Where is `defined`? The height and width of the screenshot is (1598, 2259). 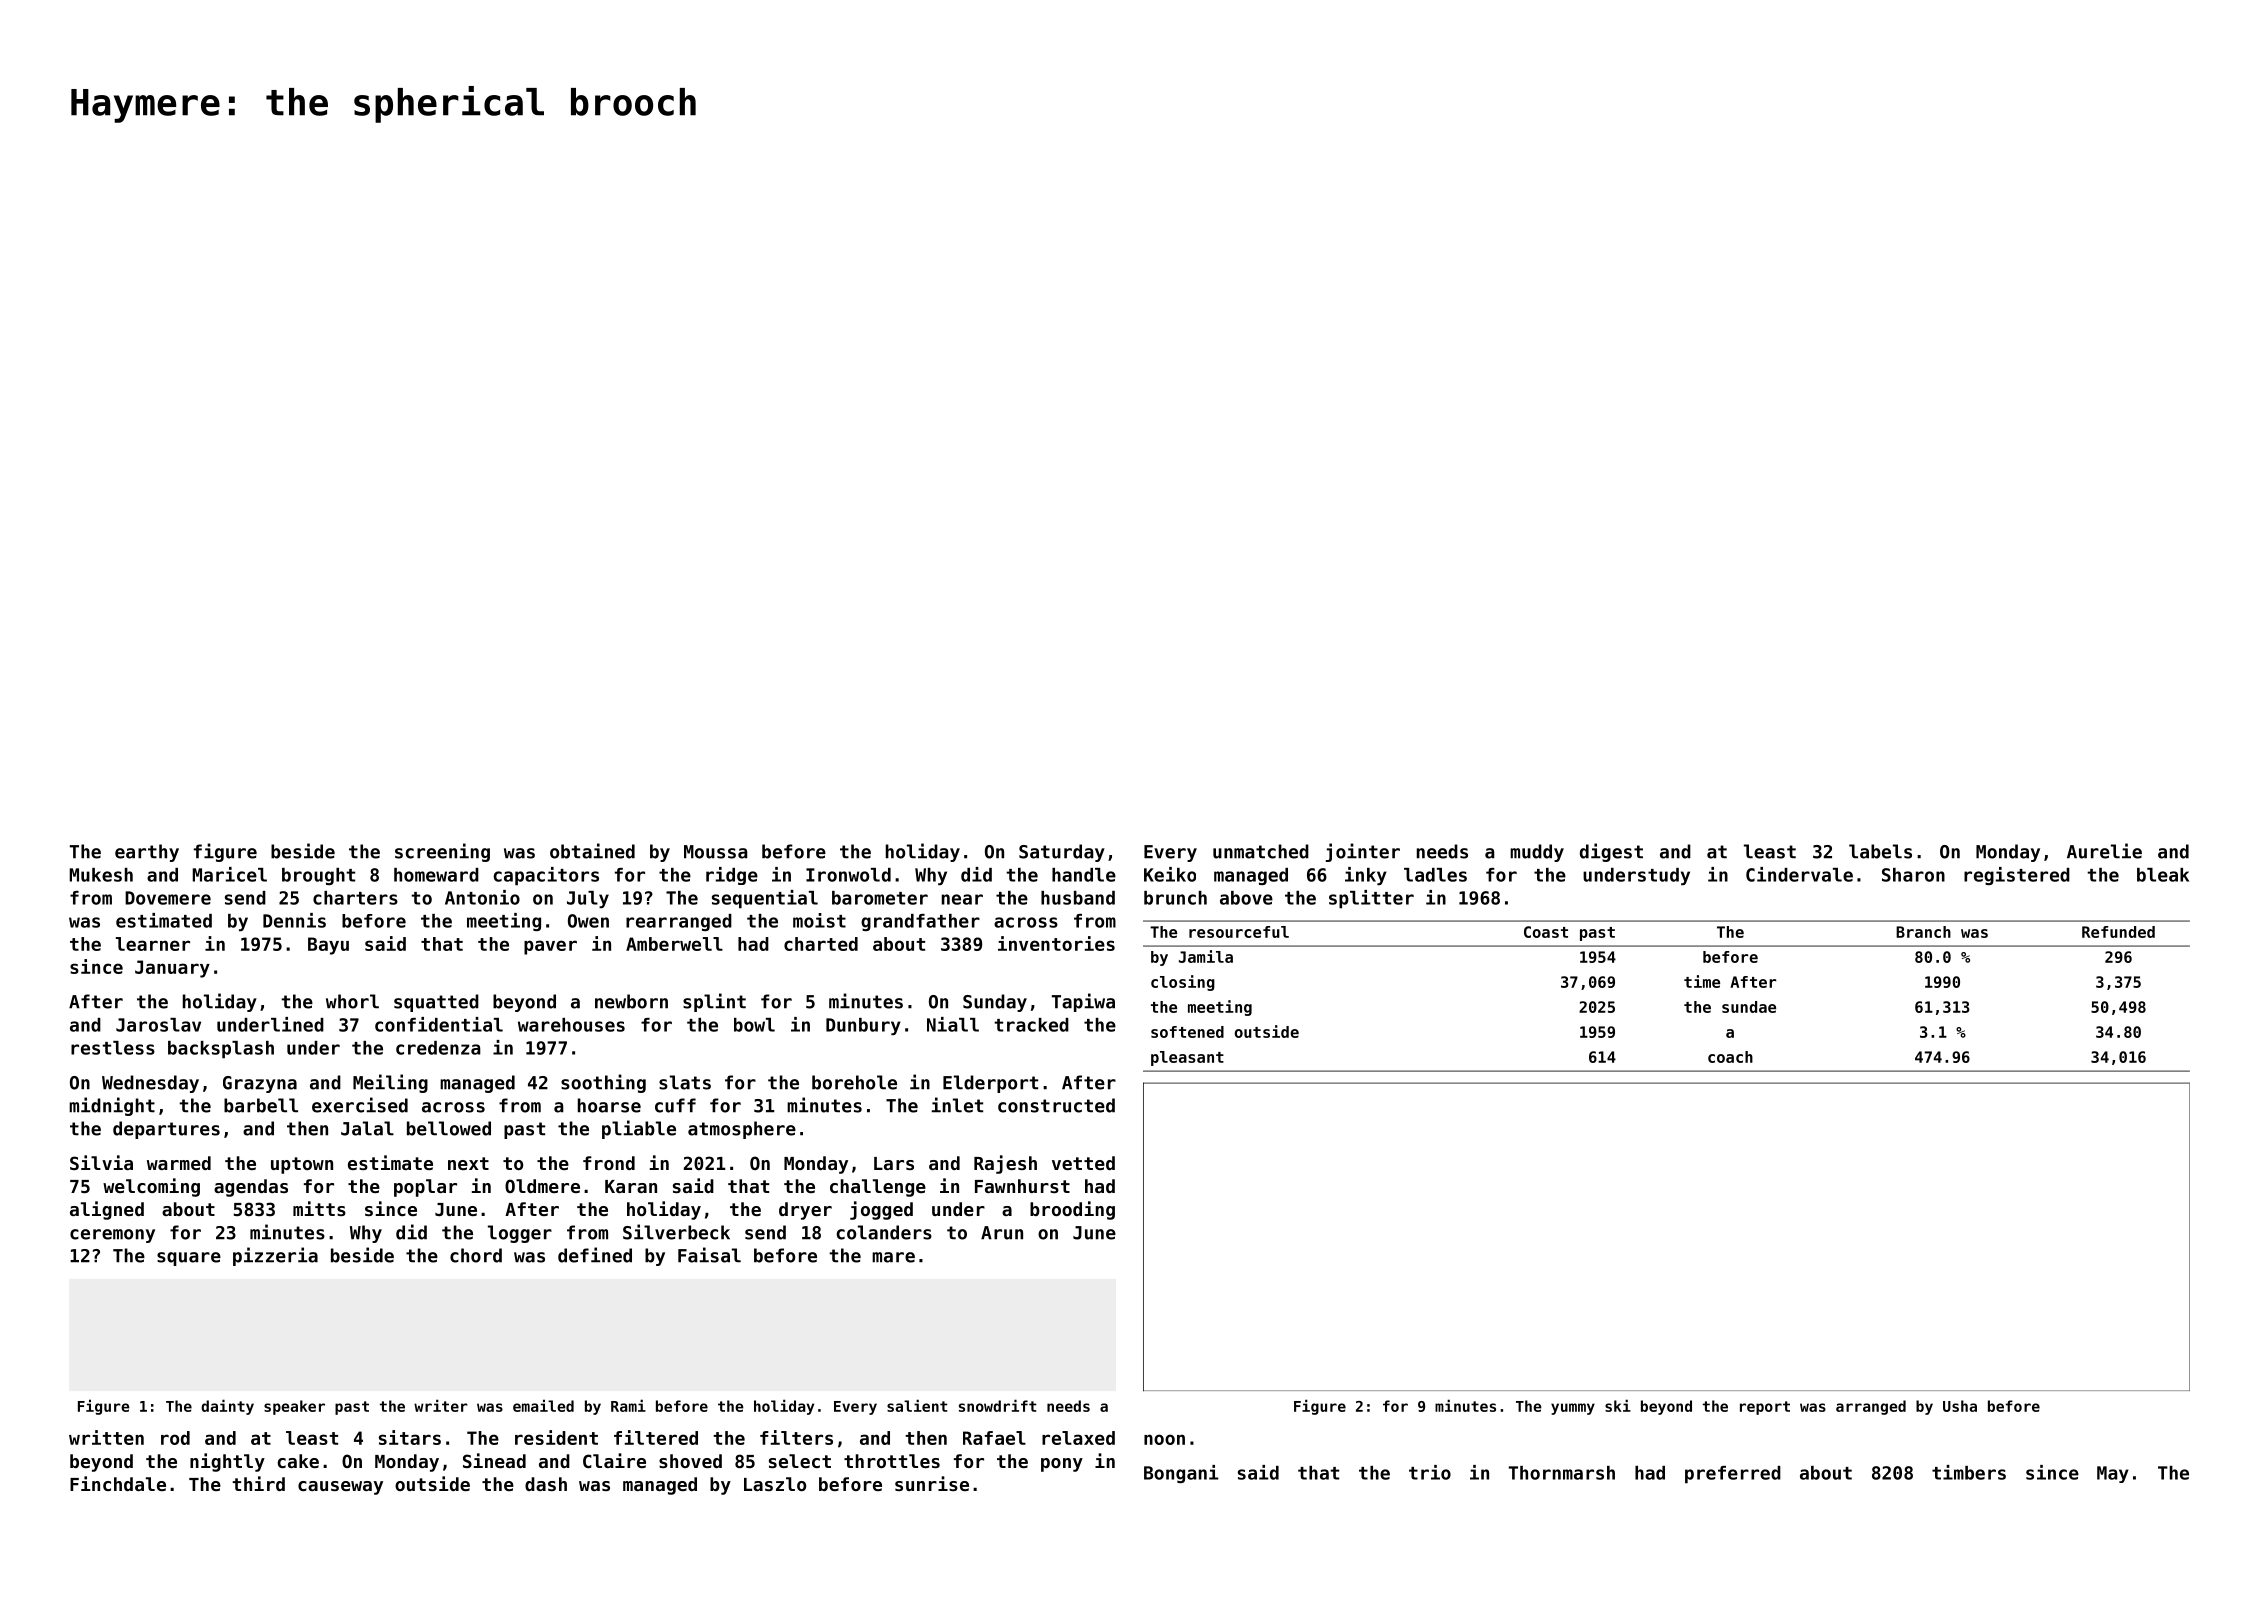
defined is located at coordinates (595, 1255).
